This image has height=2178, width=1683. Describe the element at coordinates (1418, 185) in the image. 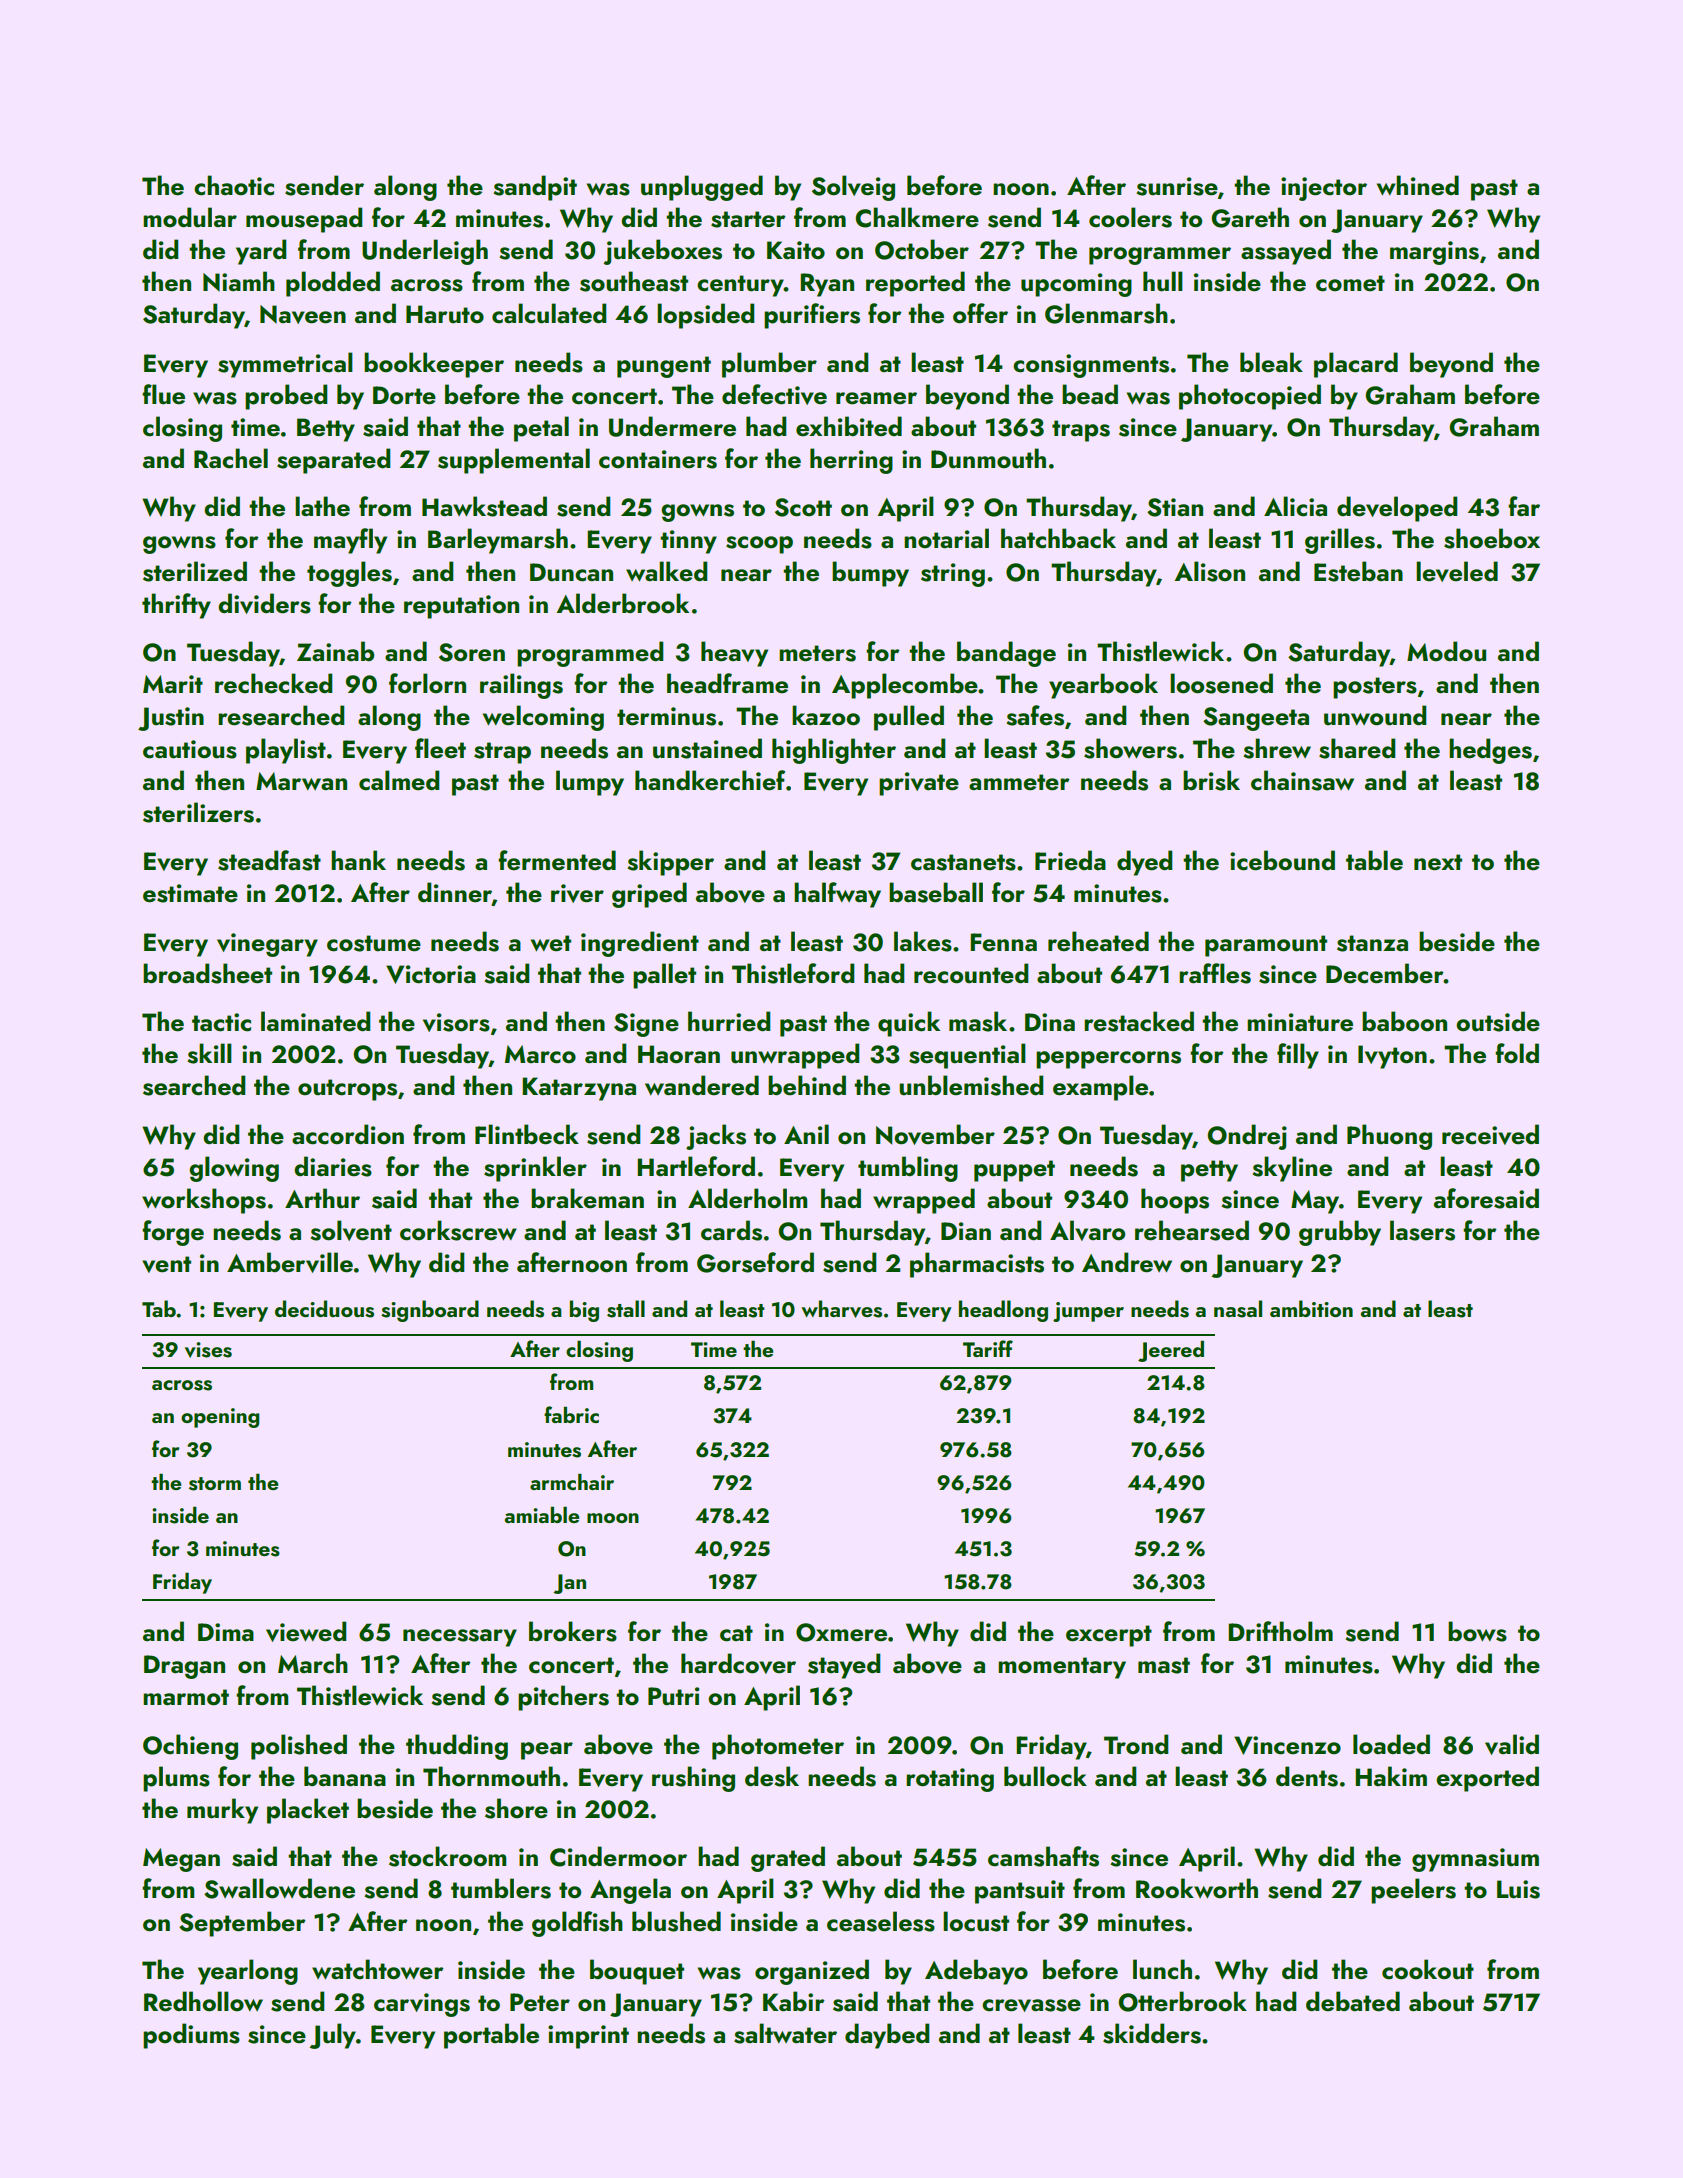

I see `whined` at that location.
